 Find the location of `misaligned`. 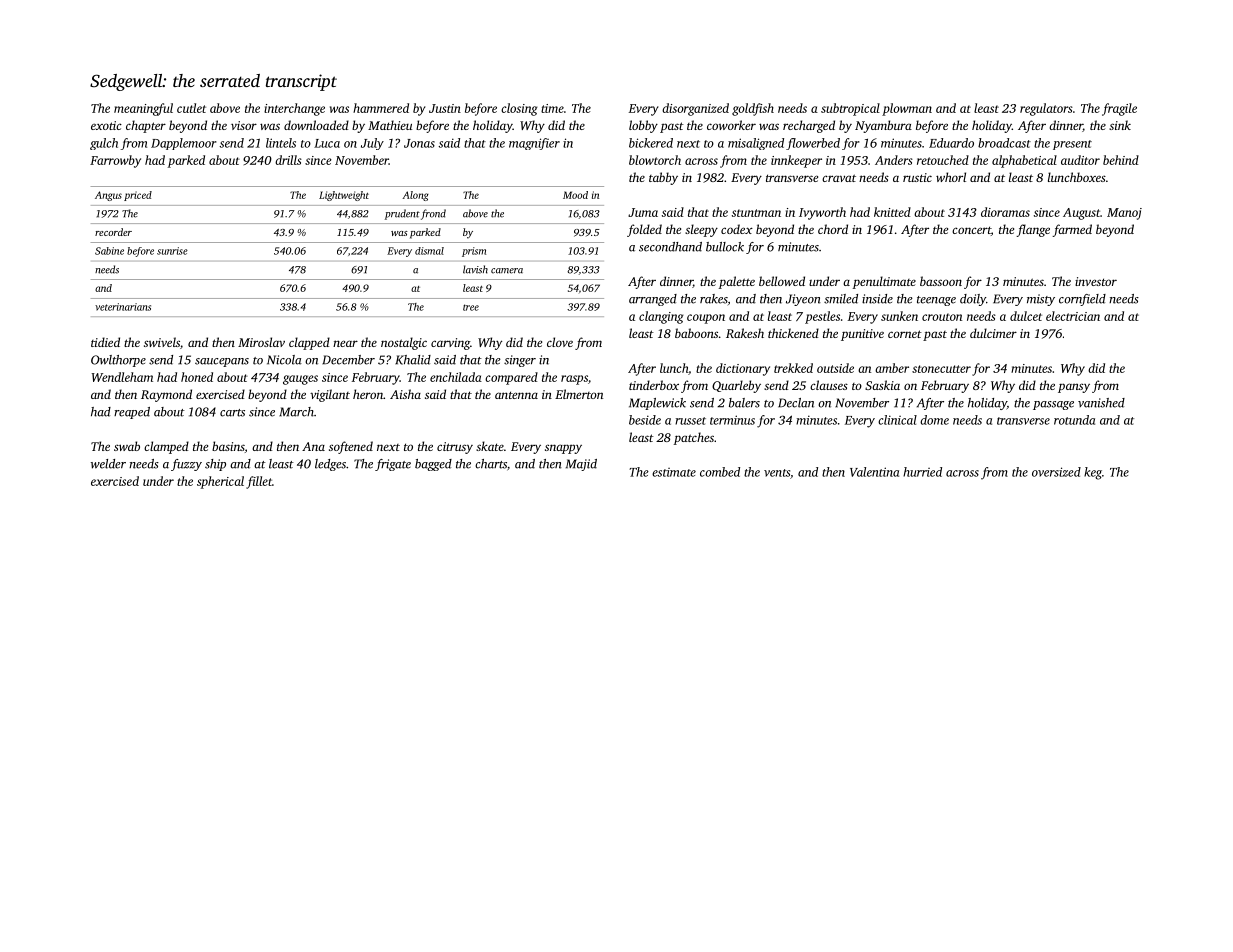

misaligned is located at coordinates (756, 144).
